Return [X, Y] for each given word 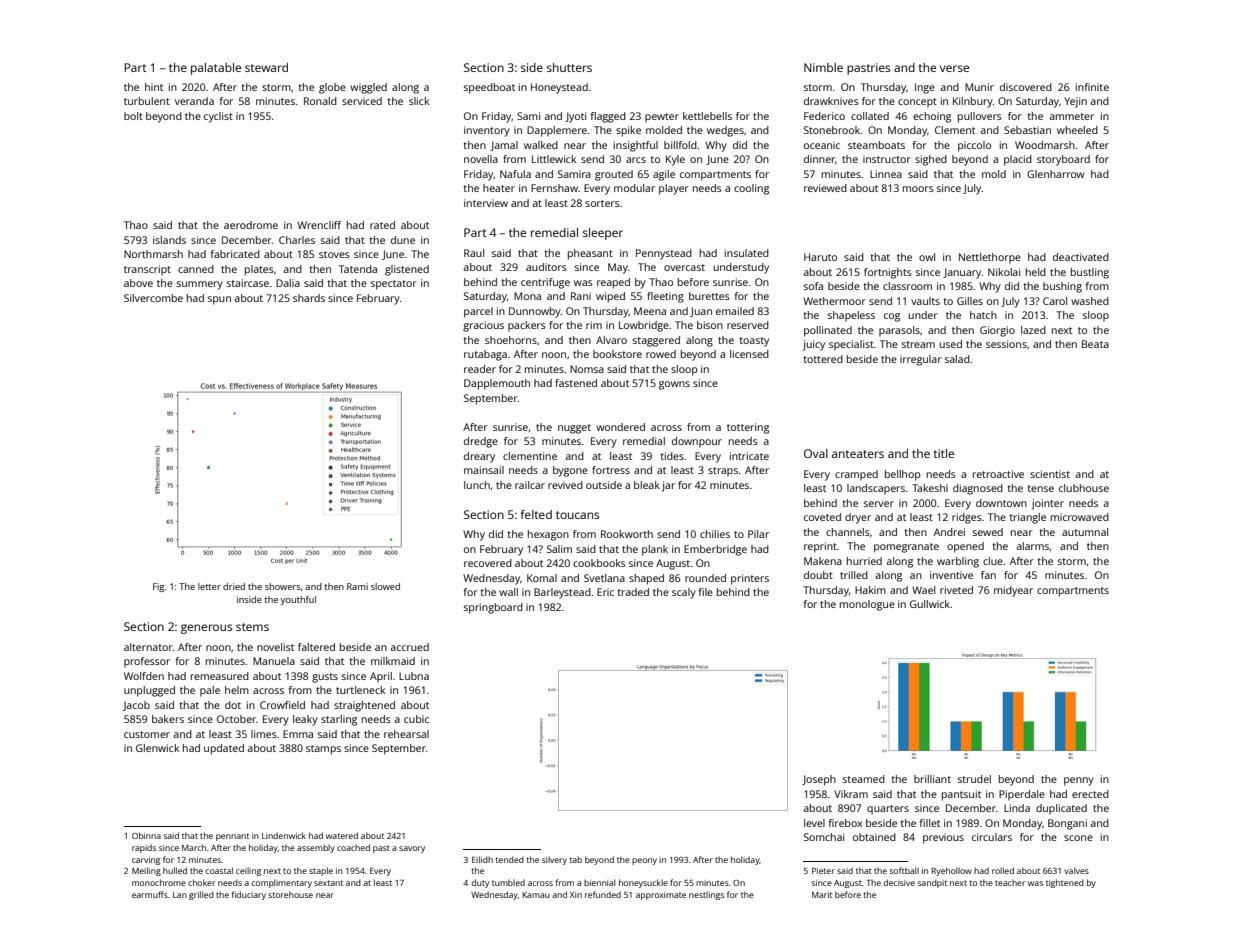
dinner [819, 159]
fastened [576, 383]
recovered [488, 563]
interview [486, 203]
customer [147, 734]
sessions [1006, 344]
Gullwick [930, 604]
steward [266, 67]
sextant [328, 883]
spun [219, 300]
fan [988, 575]
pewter [662, 117]
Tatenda [358, 269]
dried [234, 586]
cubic [416, 719]
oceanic [822, 145]
